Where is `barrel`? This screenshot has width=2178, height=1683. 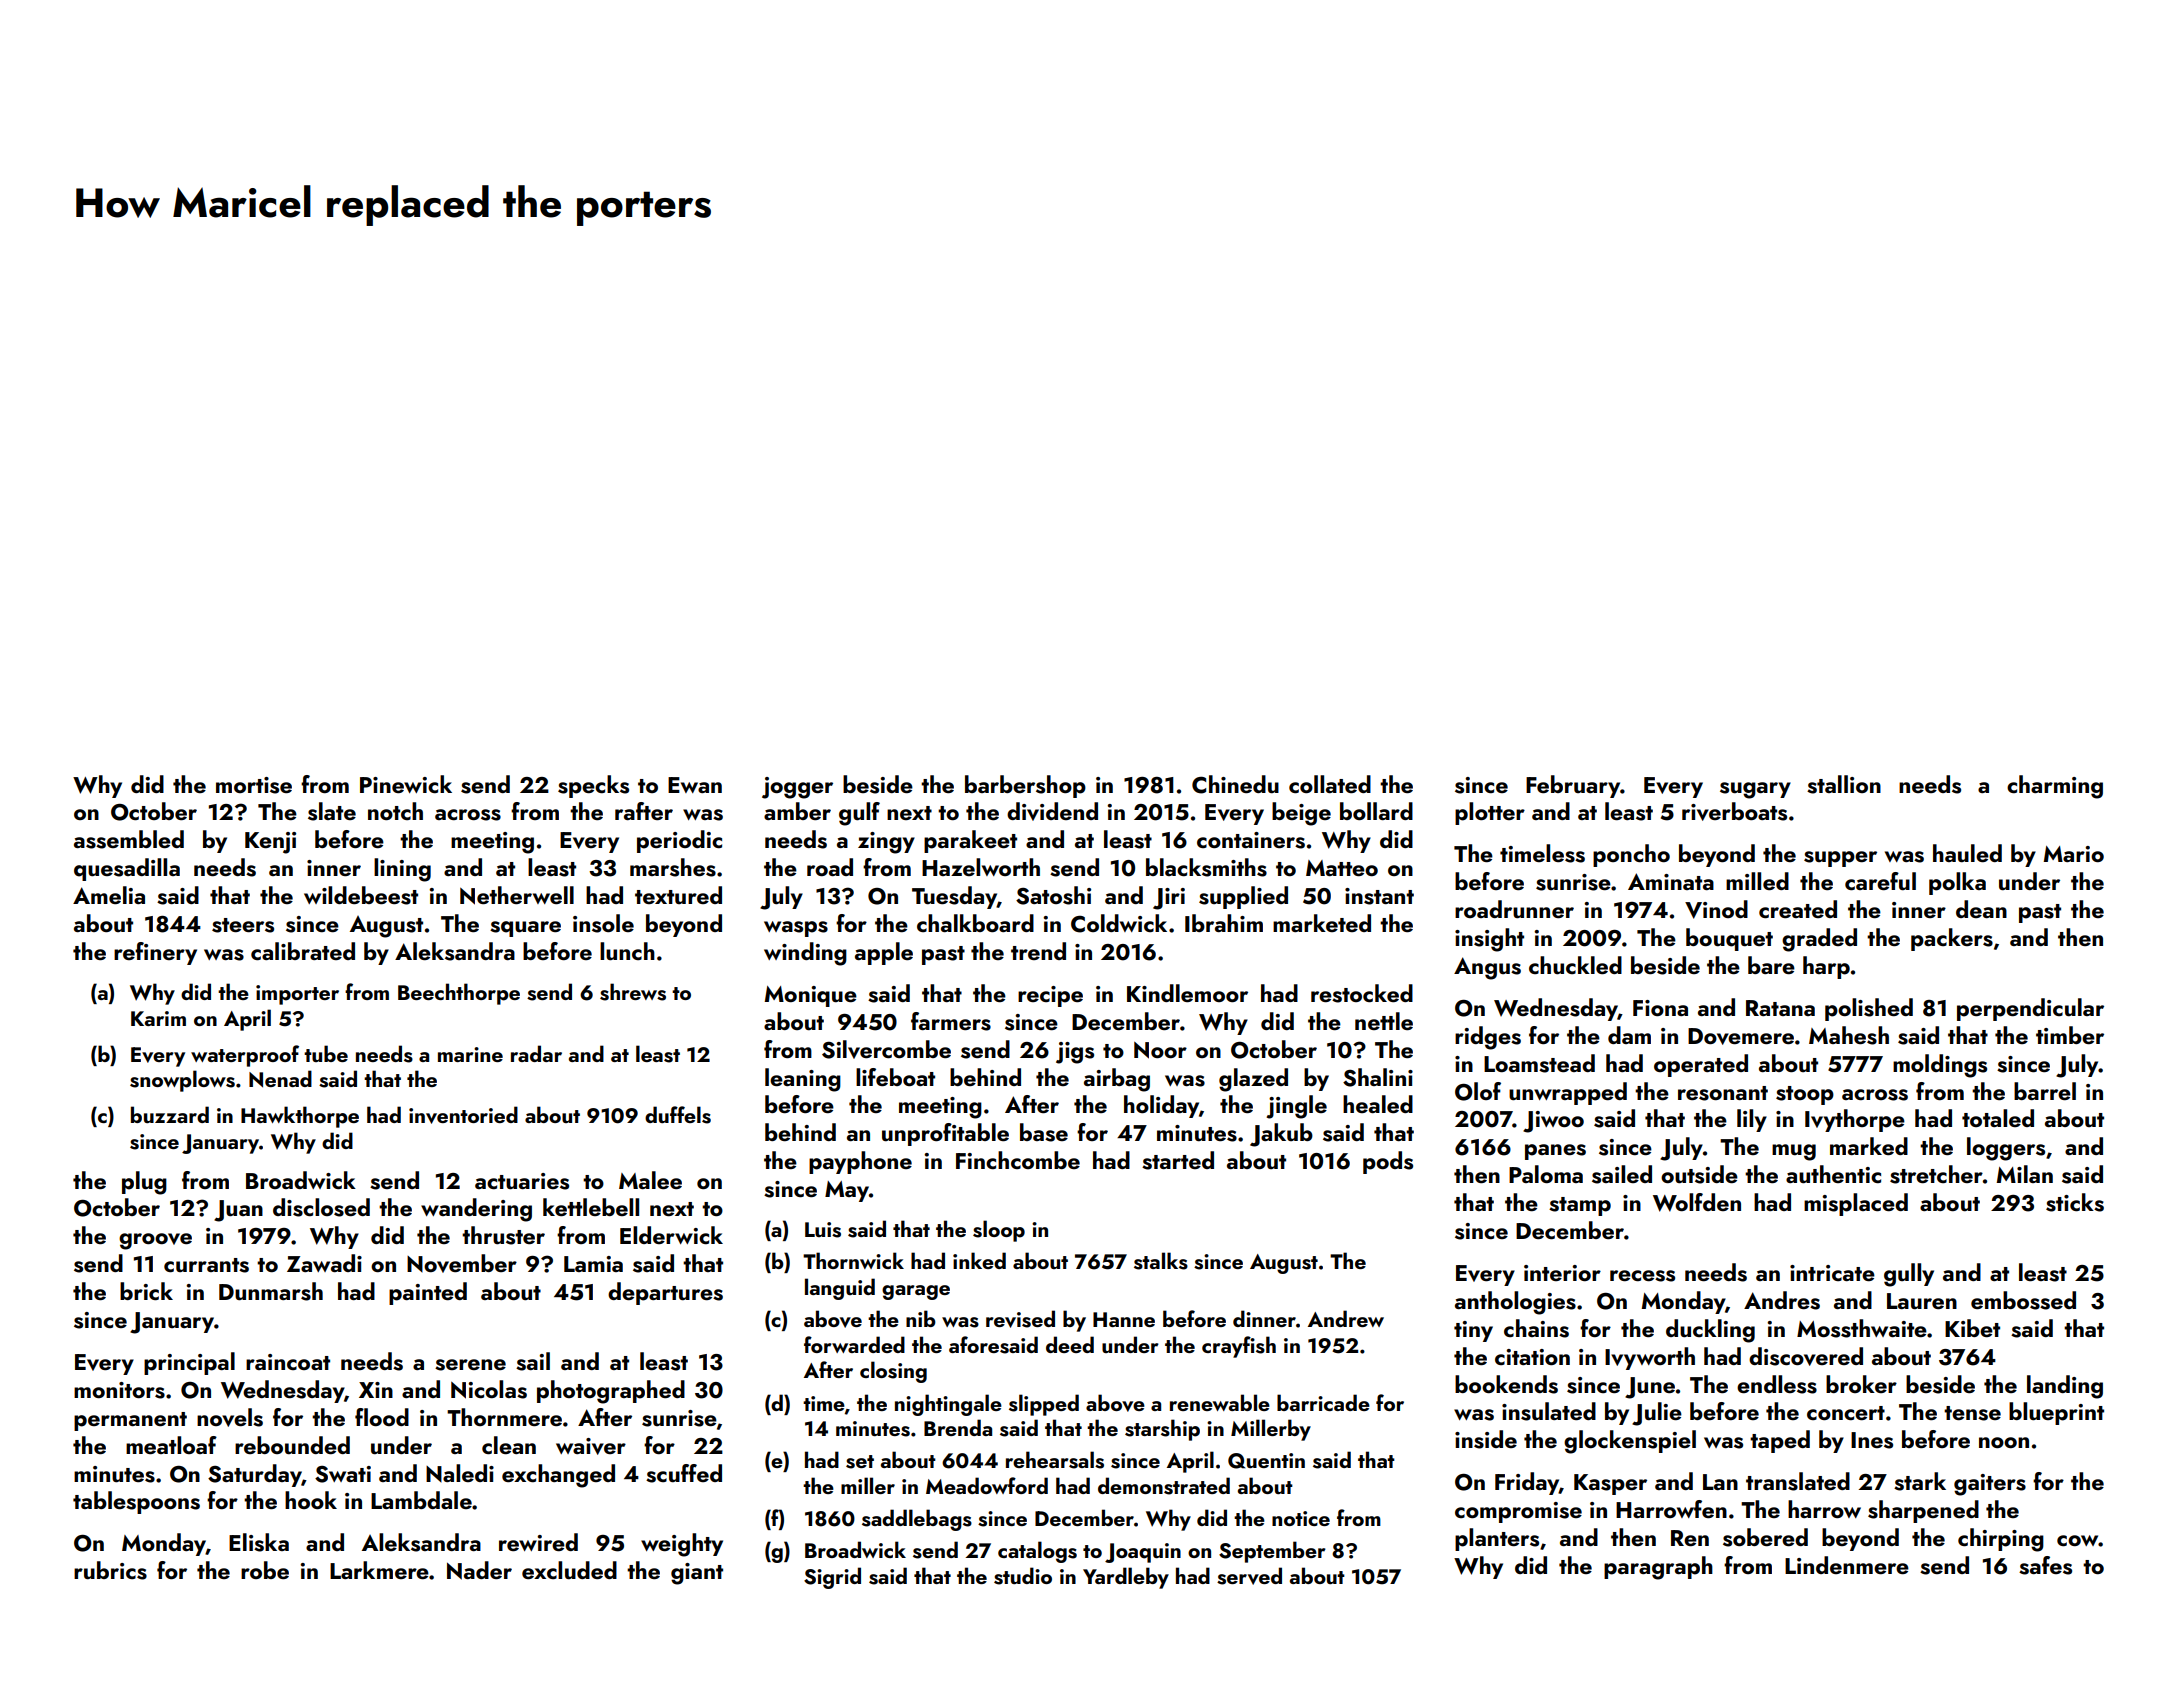 barrel is located at coordinates (2045, 1091).
